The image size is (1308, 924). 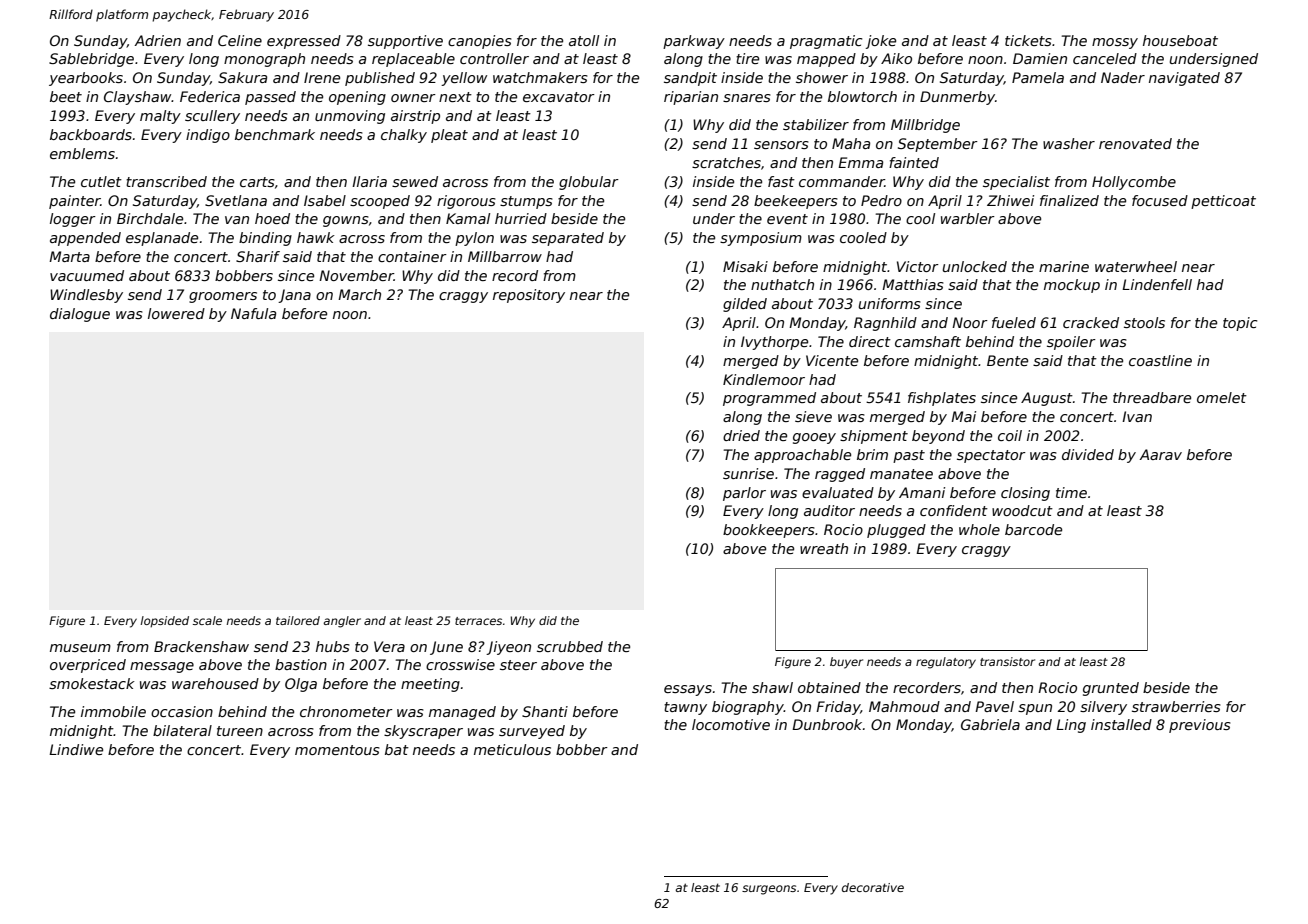 I want to click on barcode, so click(x=1033, y=529).
